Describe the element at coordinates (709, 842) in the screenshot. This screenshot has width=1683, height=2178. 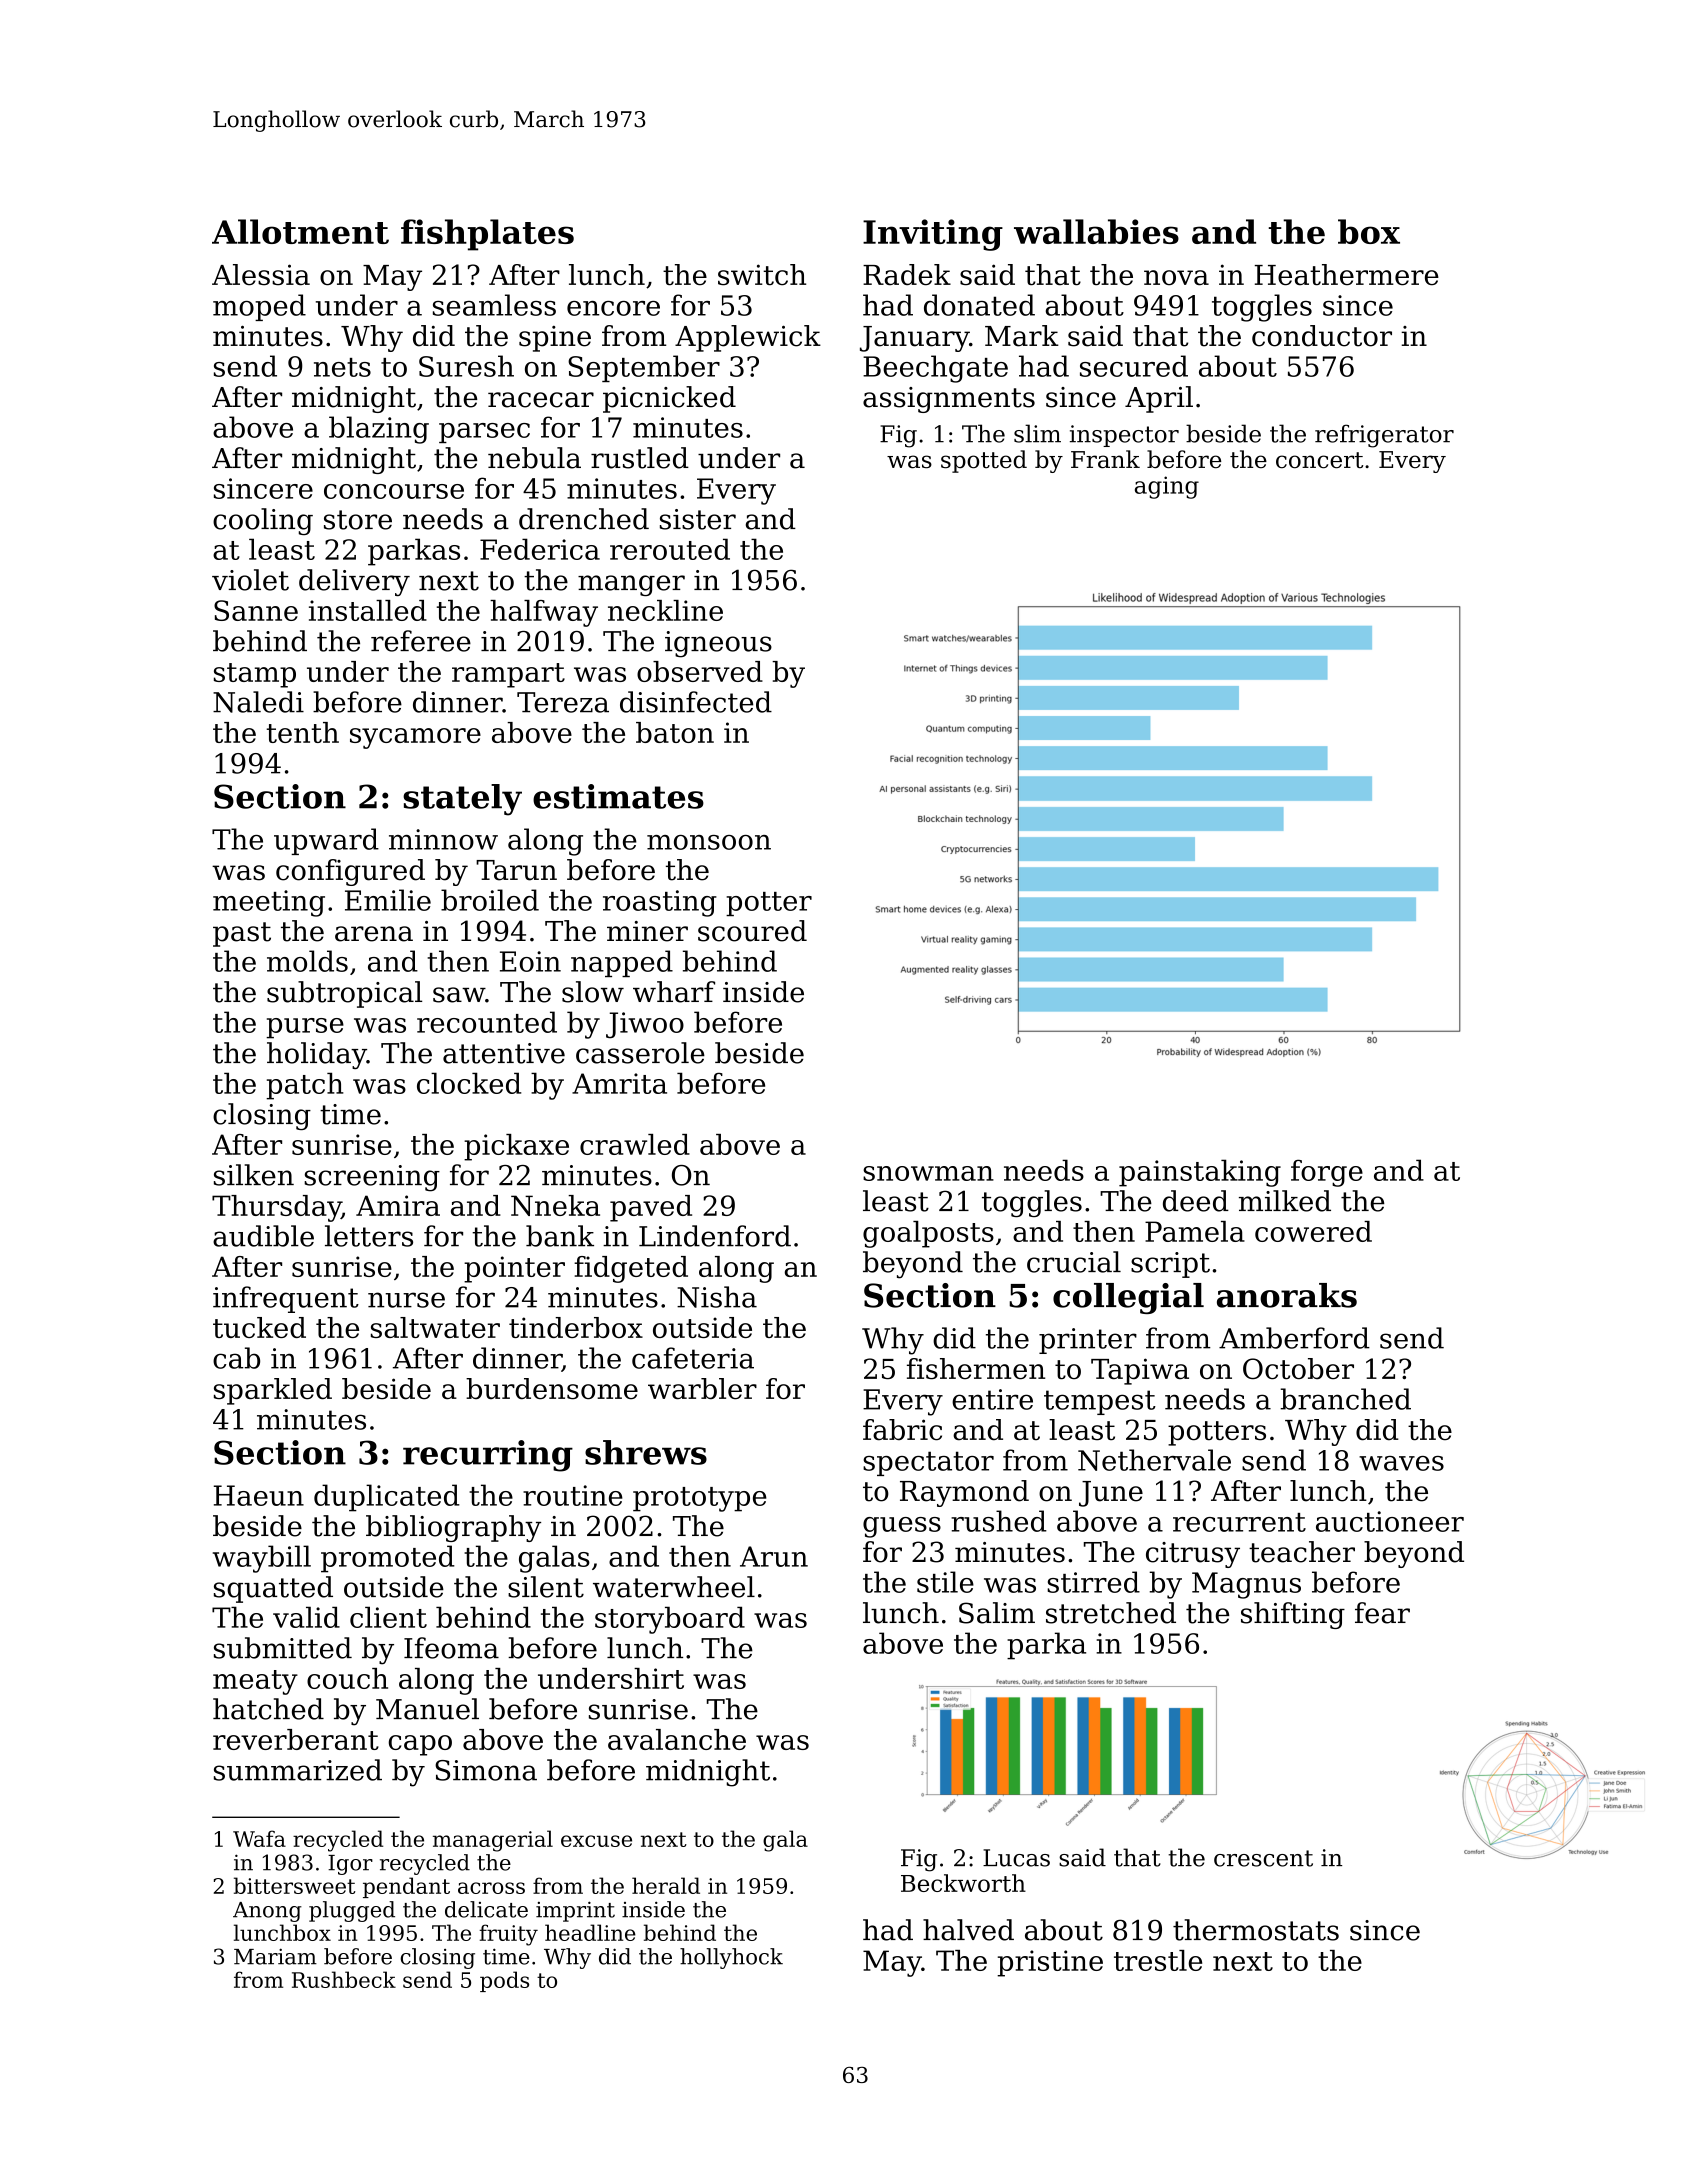
I see `monsoon` at that location.
